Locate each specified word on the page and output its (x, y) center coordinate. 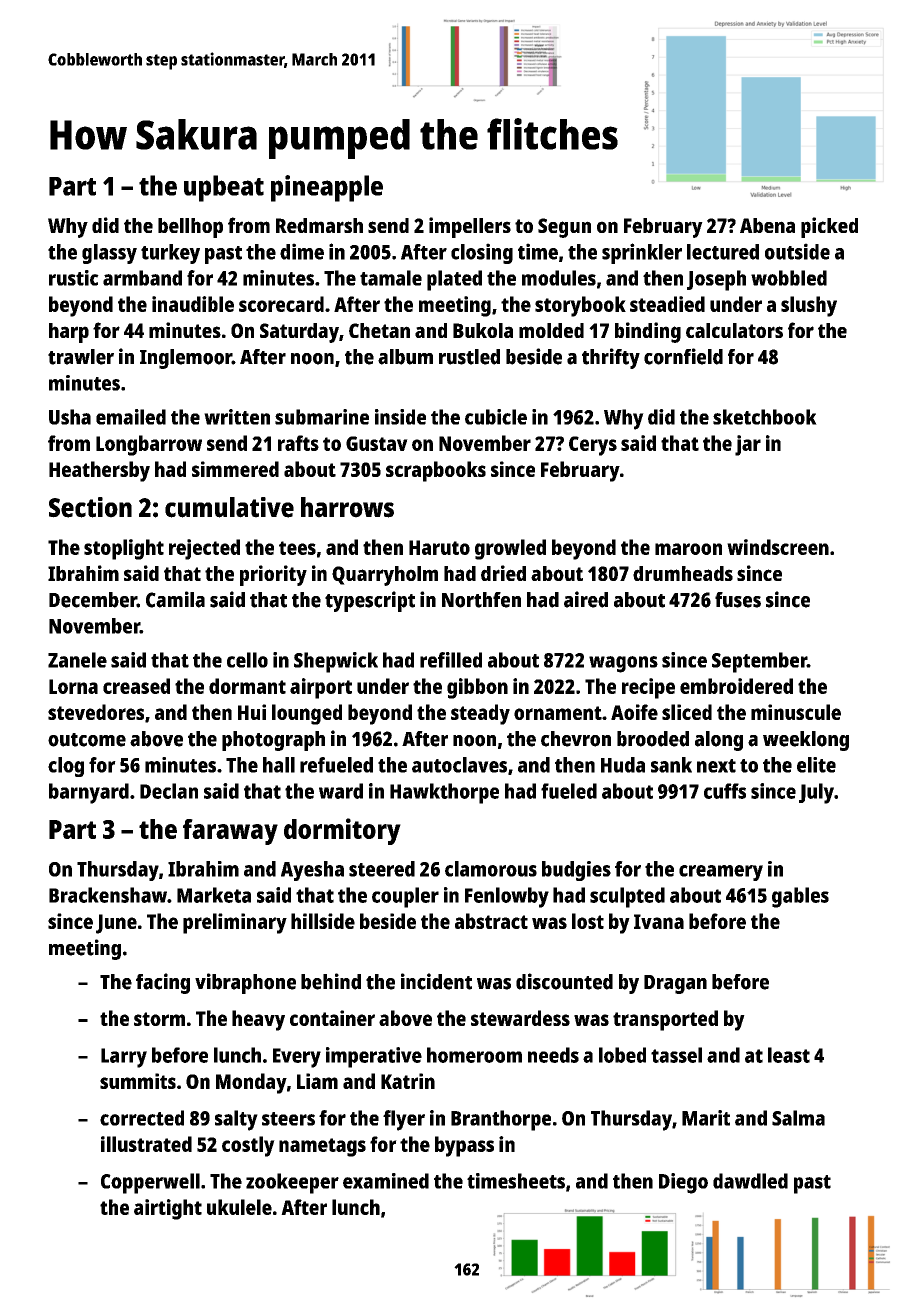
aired (586, 599)
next (716, 766)
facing (163, 983)
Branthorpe (501, 1120)
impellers (470, 227)
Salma (798, 1118)
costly (248, 1146)
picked (829, 227)
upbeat (224, 188)
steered (382, 869)
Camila (175, 599)
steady (480, 714)
